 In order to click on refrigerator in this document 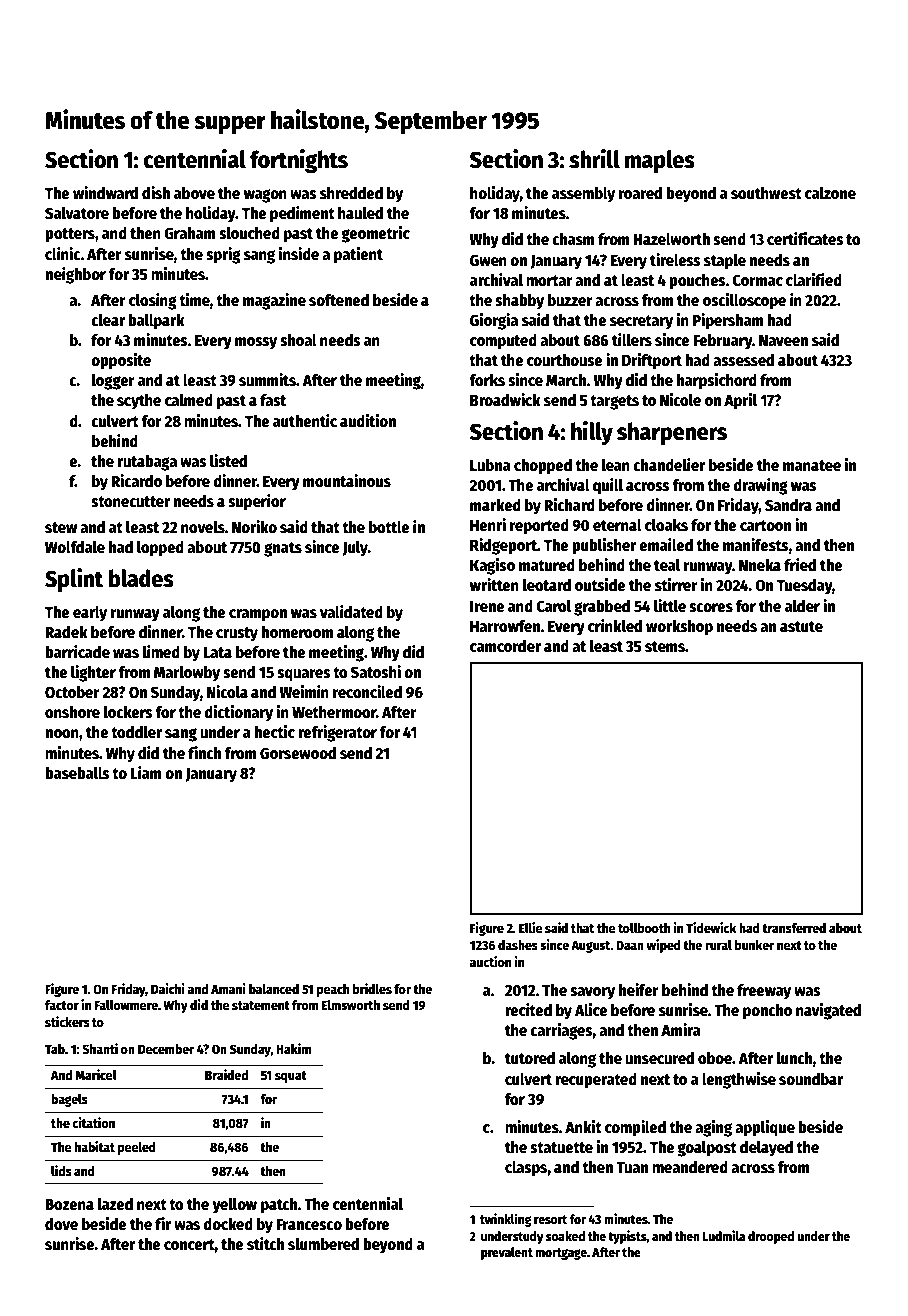, I will do `click(337, 733)`.
